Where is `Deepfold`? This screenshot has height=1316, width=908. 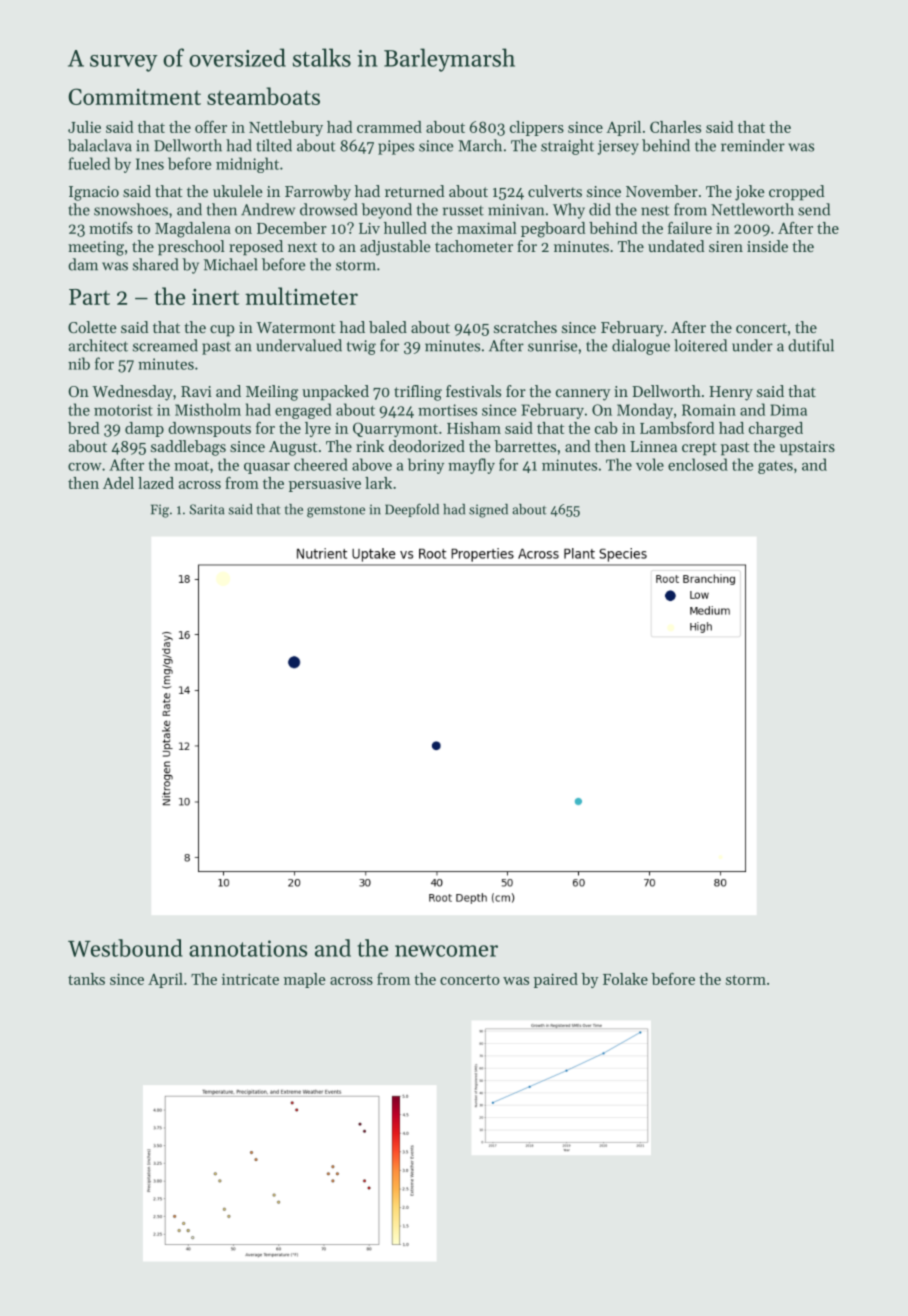
Deepfold is located at coordinates (412, 510).
